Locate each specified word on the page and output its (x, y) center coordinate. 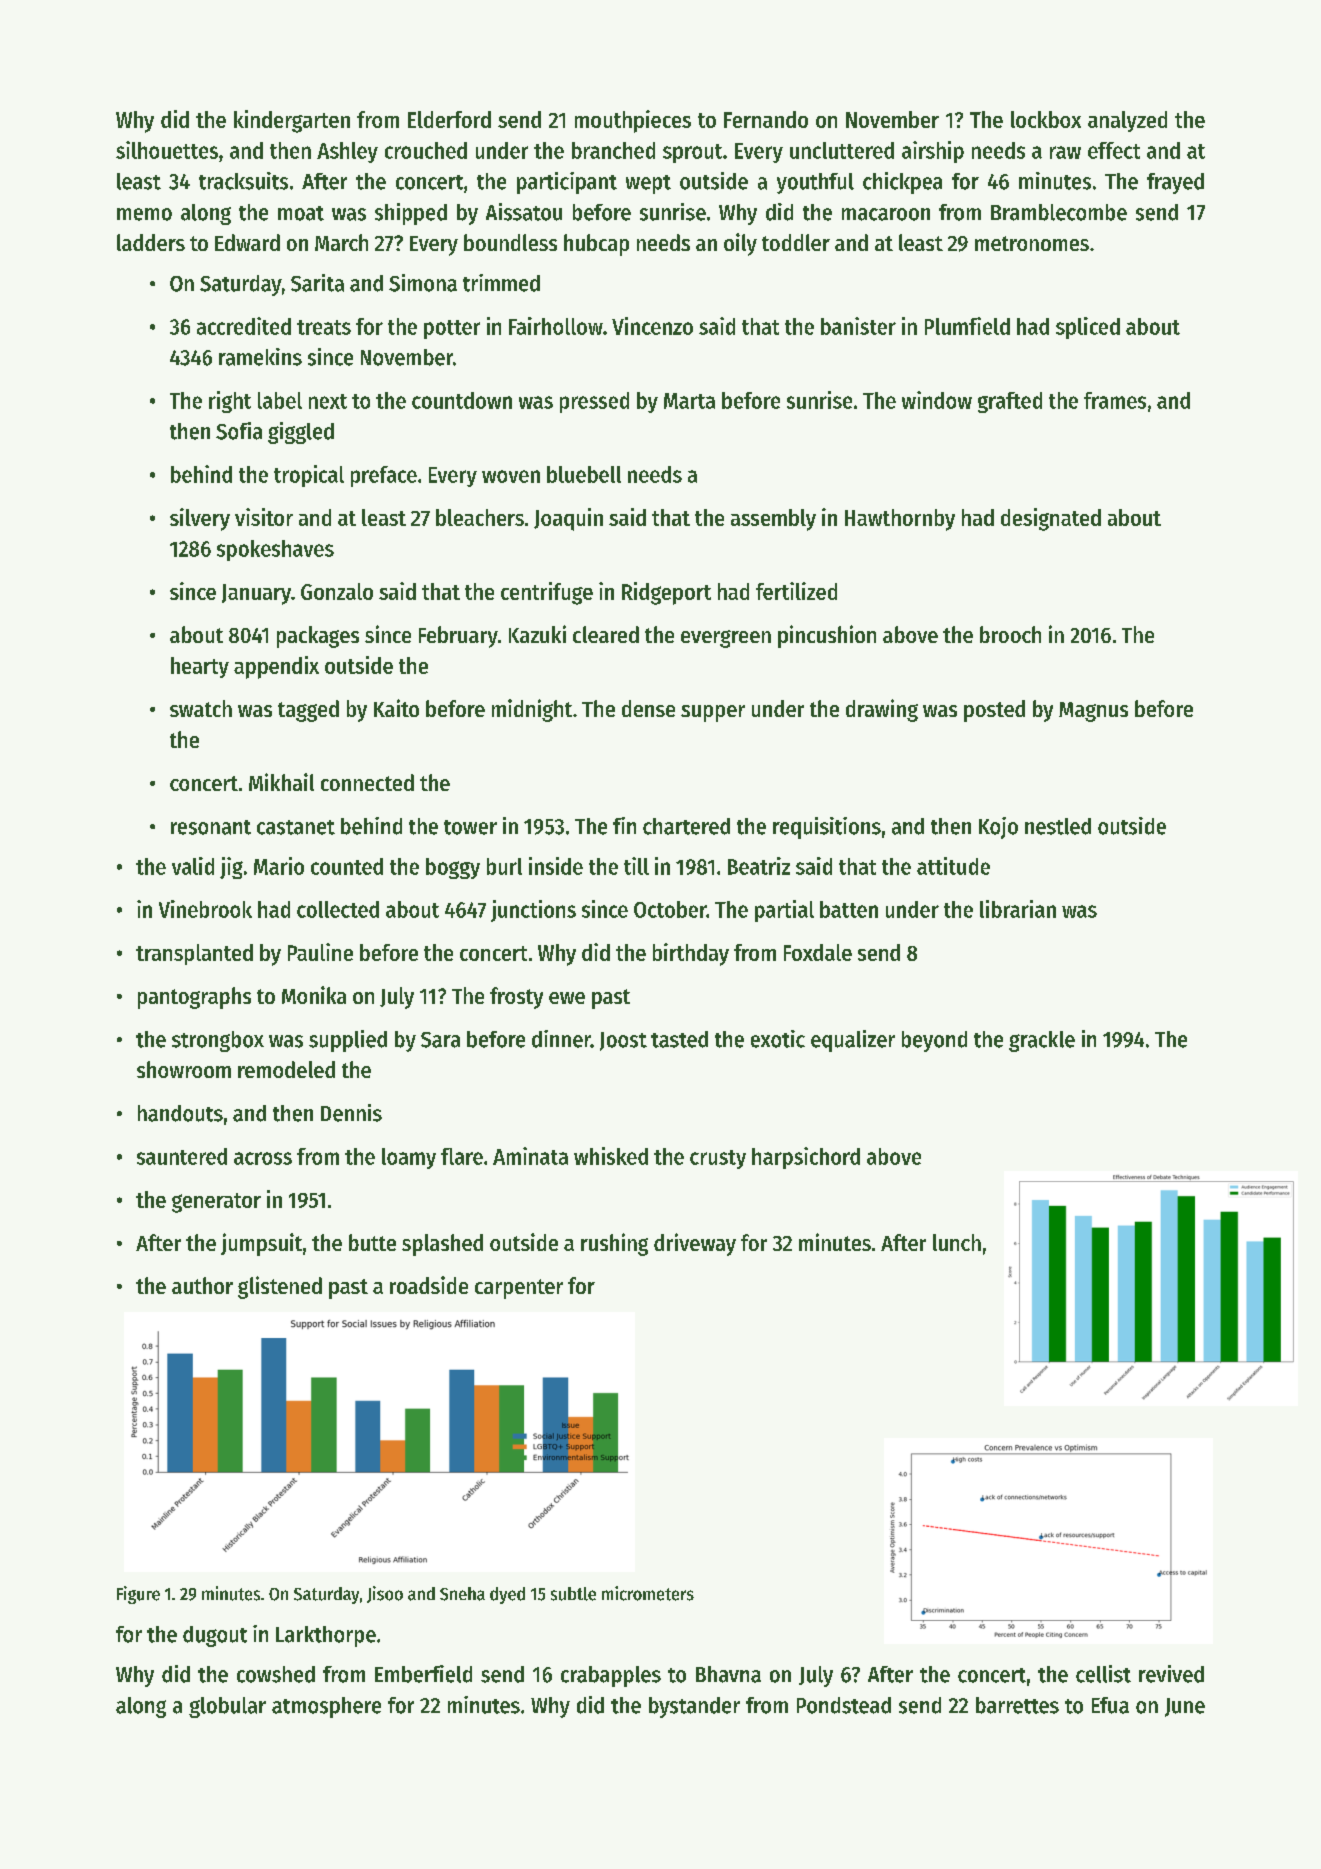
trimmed (501, 283)
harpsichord (806, 1158)
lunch (957, 1242)
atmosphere (326, 1707)
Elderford (449, 119)
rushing (614, 1244)
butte (372, 1242)
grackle (1042, 1041)
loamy (409, 1158)
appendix (276, 667)
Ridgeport (666, 593)
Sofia (239, 431)
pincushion (827, 636)
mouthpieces (633, 121)
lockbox (1046, 119)
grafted (1010, 402)
